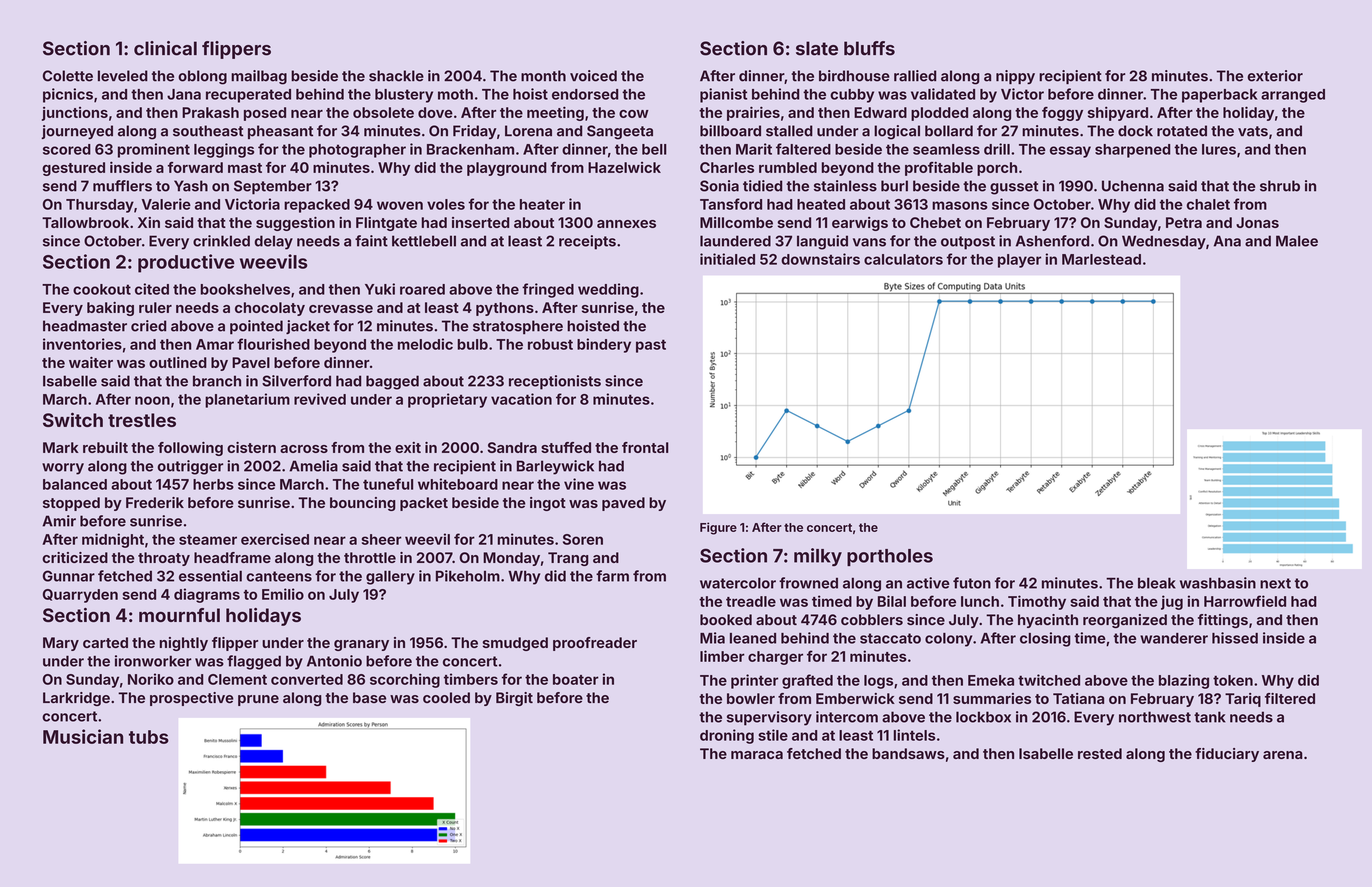  What do you see at coordinates (515, 644) in the document?
I see `smudged` at bounding box center [515, 644].
